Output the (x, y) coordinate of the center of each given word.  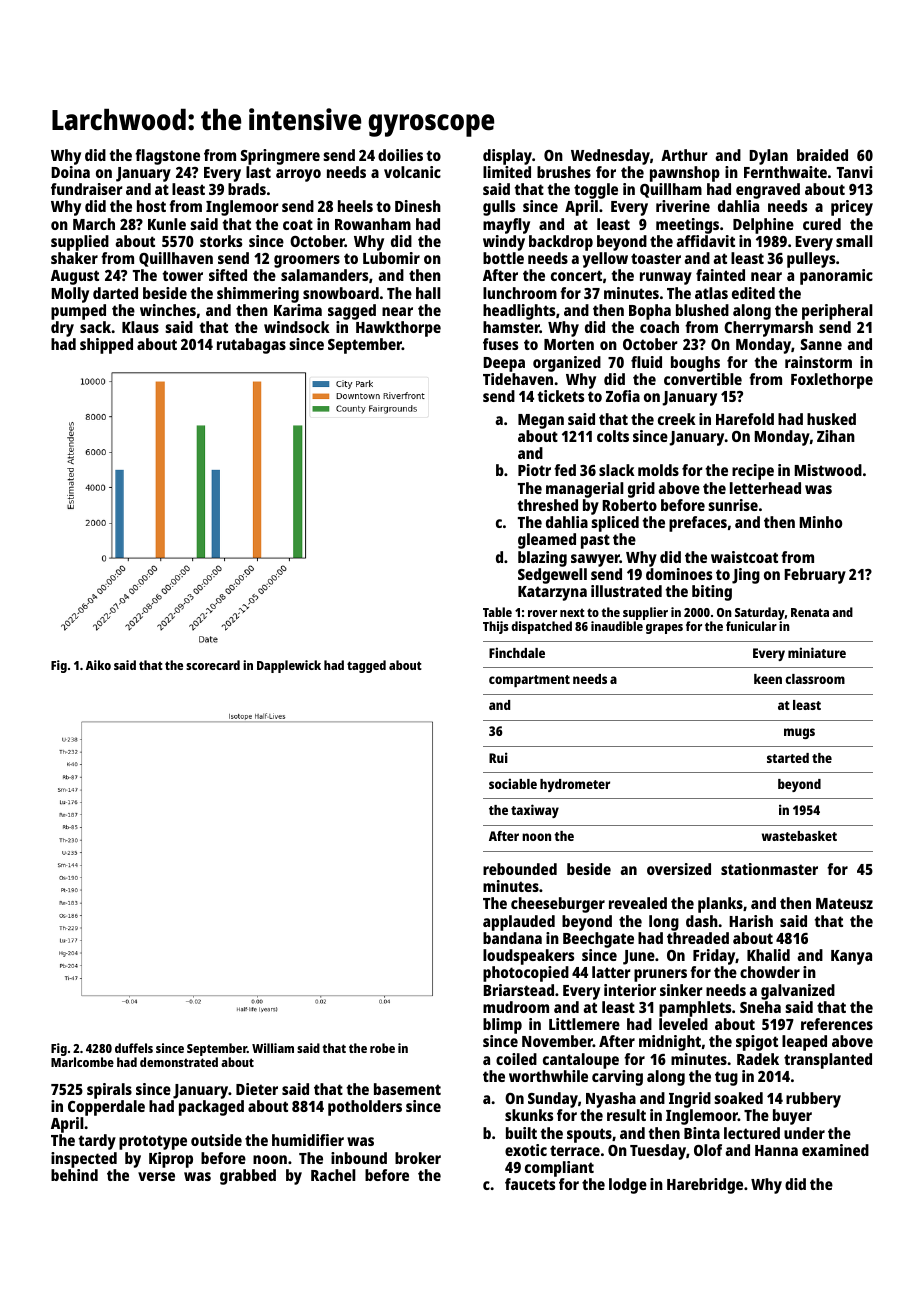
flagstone (167, 157)
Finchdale (517, 652)
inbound (359, 1158)
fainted (720, 275)
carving (617, 1078)
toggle (596, 191)
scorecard (213, 665)
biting (712, 593)
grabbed (248, 1177)
